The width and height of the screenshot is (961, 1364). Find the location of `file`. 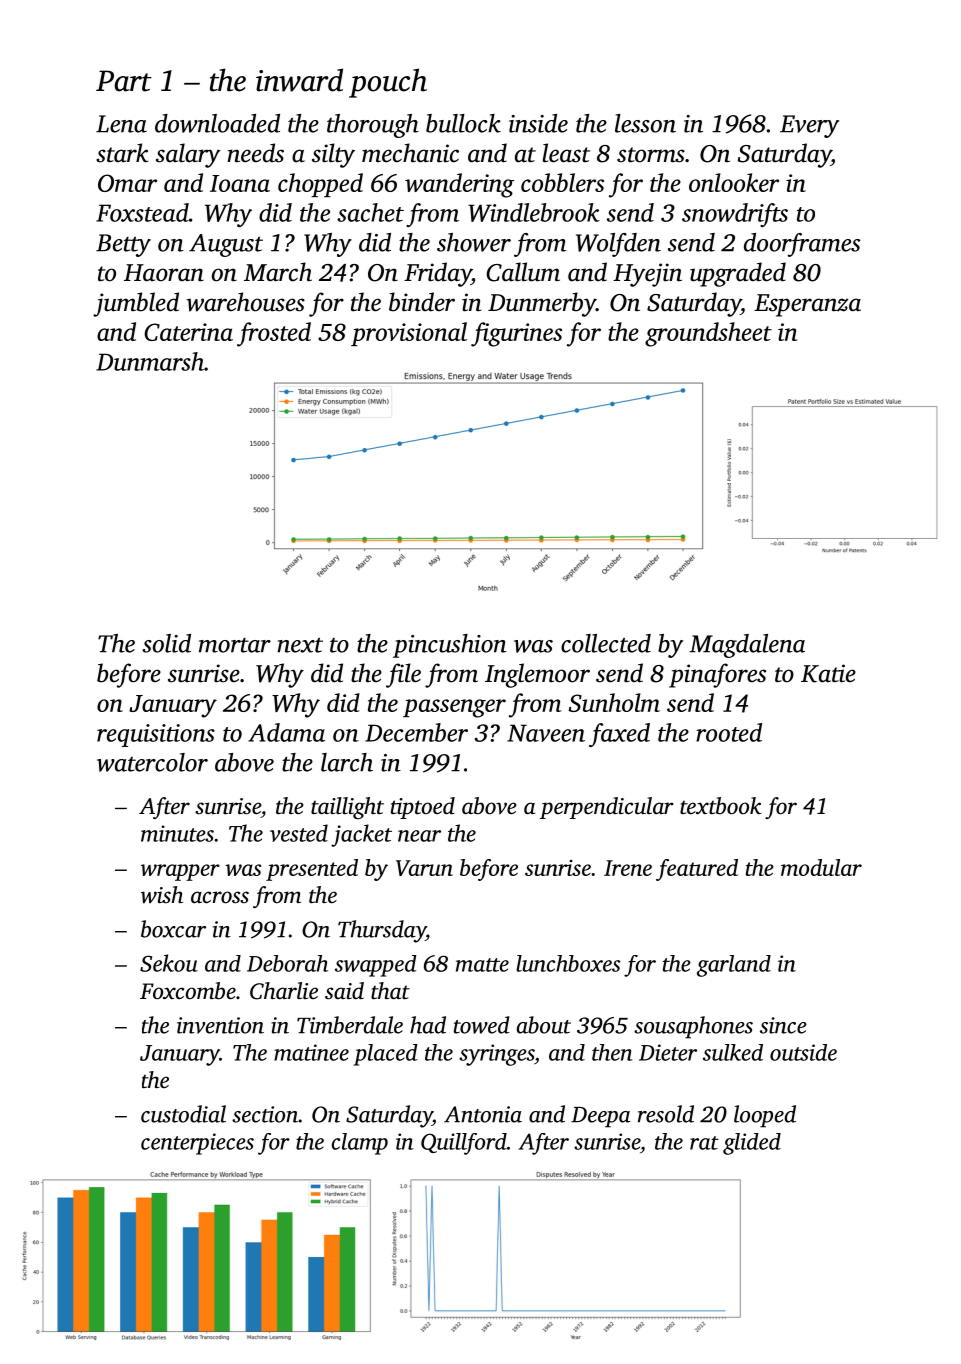

file is located at coordinates (403, 675).
